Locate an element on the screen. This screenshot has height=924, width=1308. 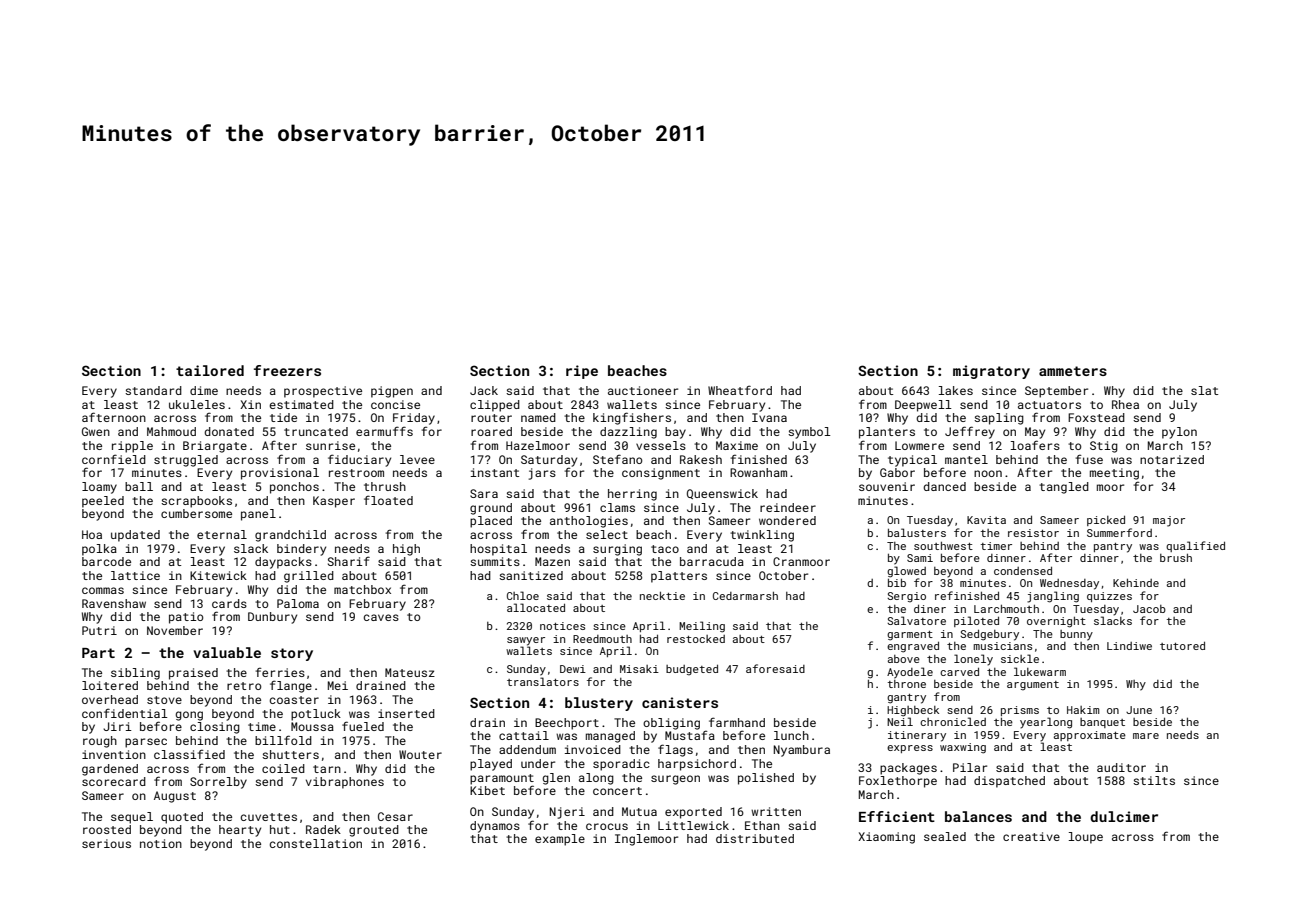
ammeters is located at coordinates (1073, 371).
